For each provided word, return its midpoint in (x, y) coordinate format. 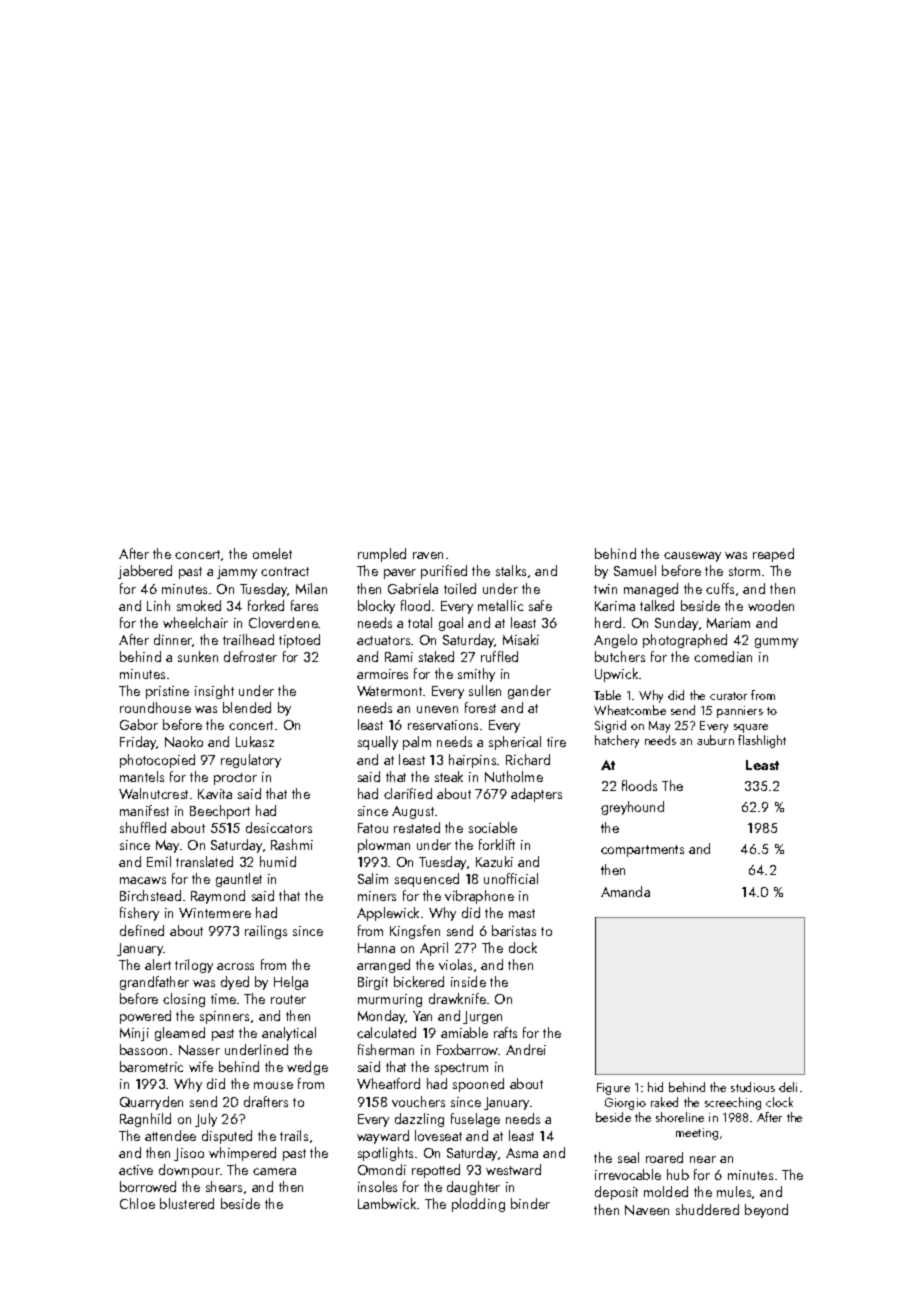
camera (274, 1171)
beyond (766, 1211)
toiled (460, 588)
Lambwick (387, 1203)
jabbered (145, 572)
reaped (773, 555)
